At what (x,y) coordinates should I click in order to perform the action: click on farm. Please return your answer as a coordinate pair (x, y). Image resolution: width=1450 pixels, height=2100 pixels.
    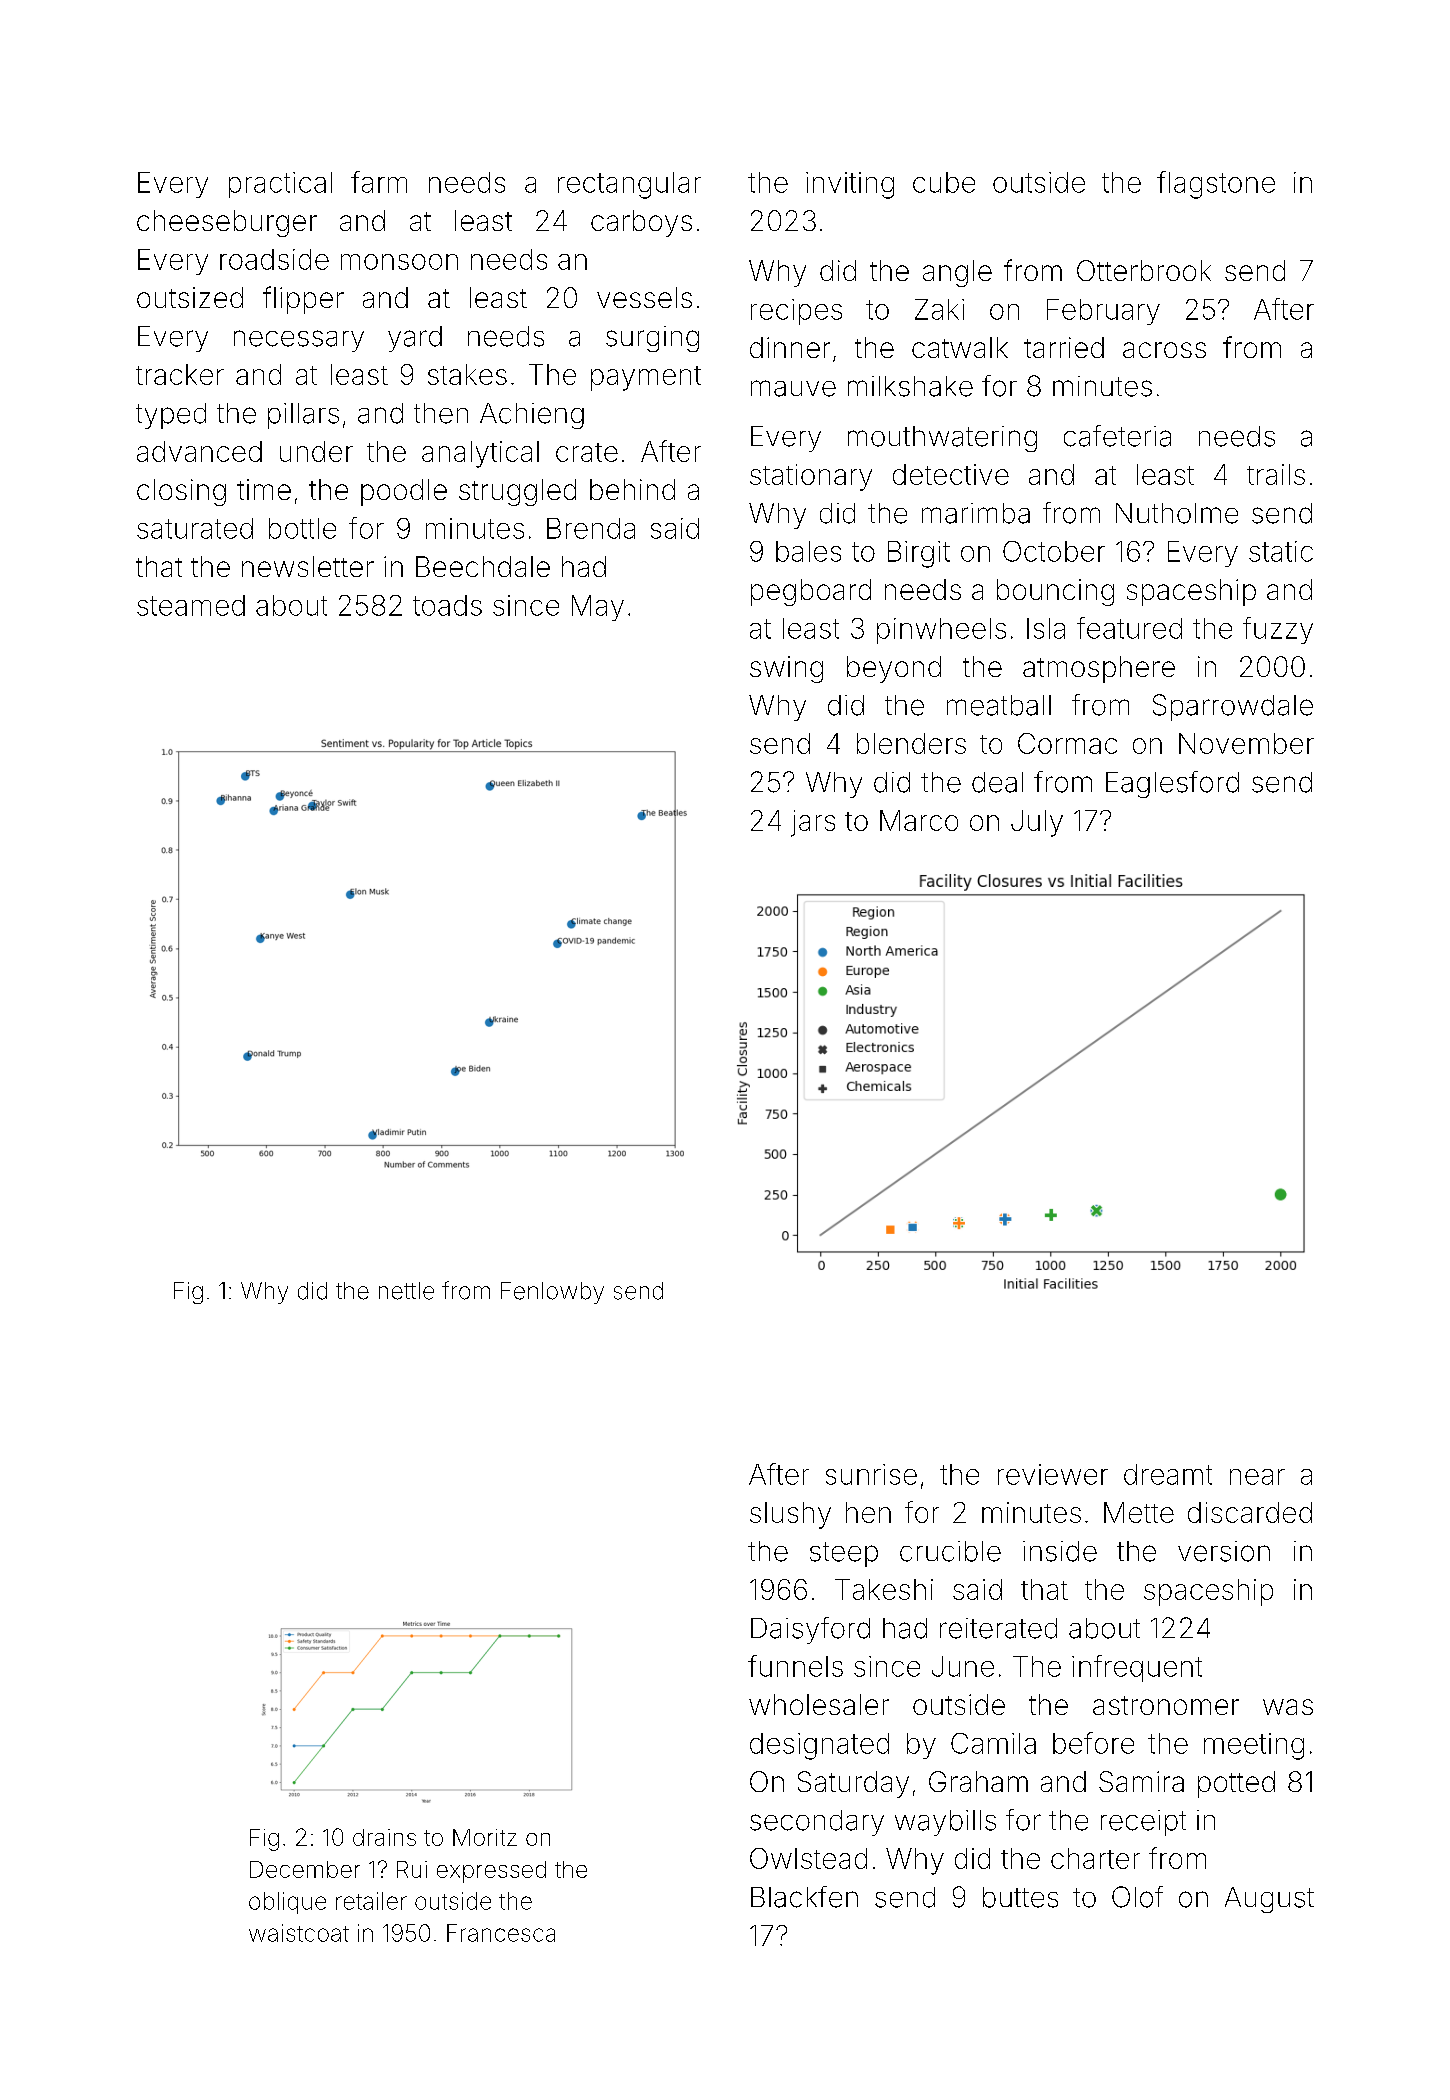
    Looking at the image, I should click on (379, 182).
